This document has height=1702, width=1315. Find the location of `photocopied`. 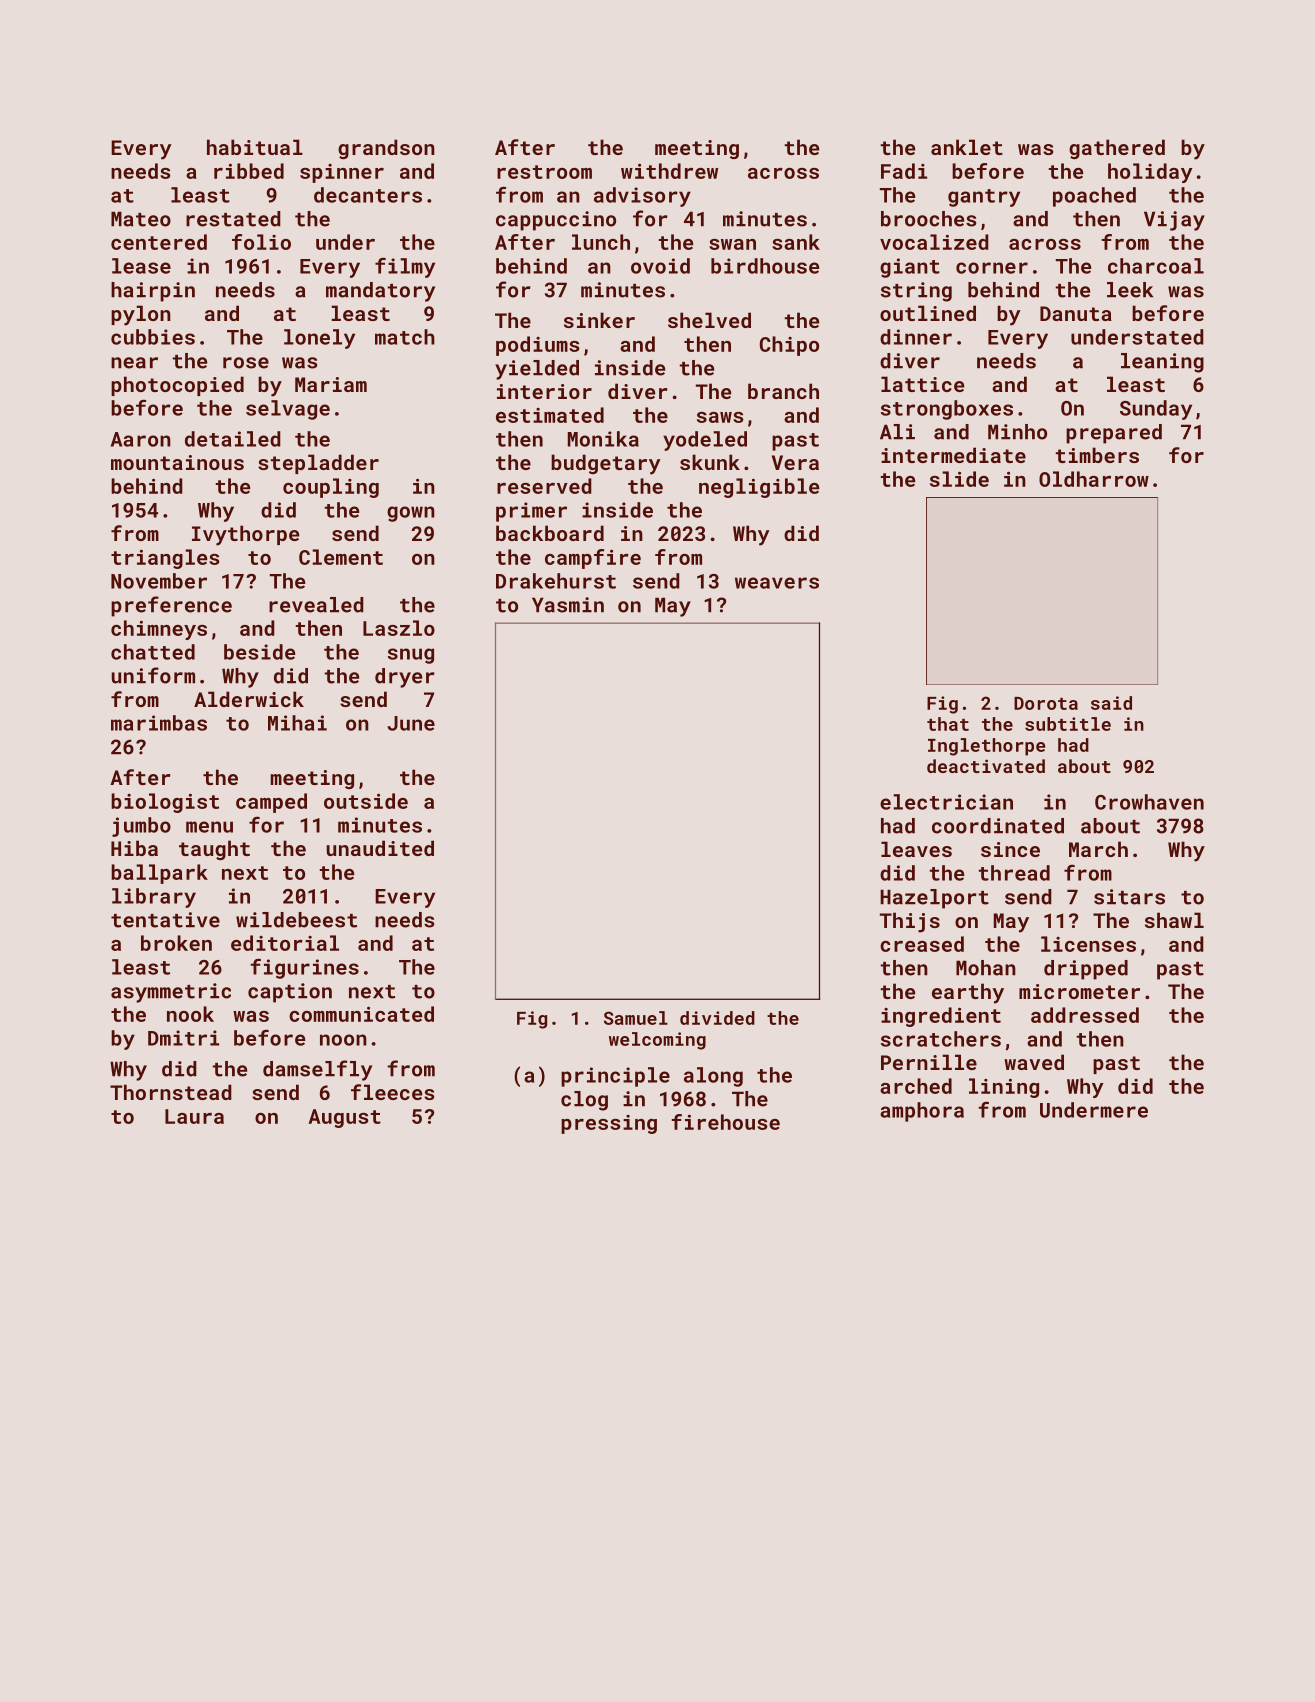

photocopied is located at coordinates (177, 386).
